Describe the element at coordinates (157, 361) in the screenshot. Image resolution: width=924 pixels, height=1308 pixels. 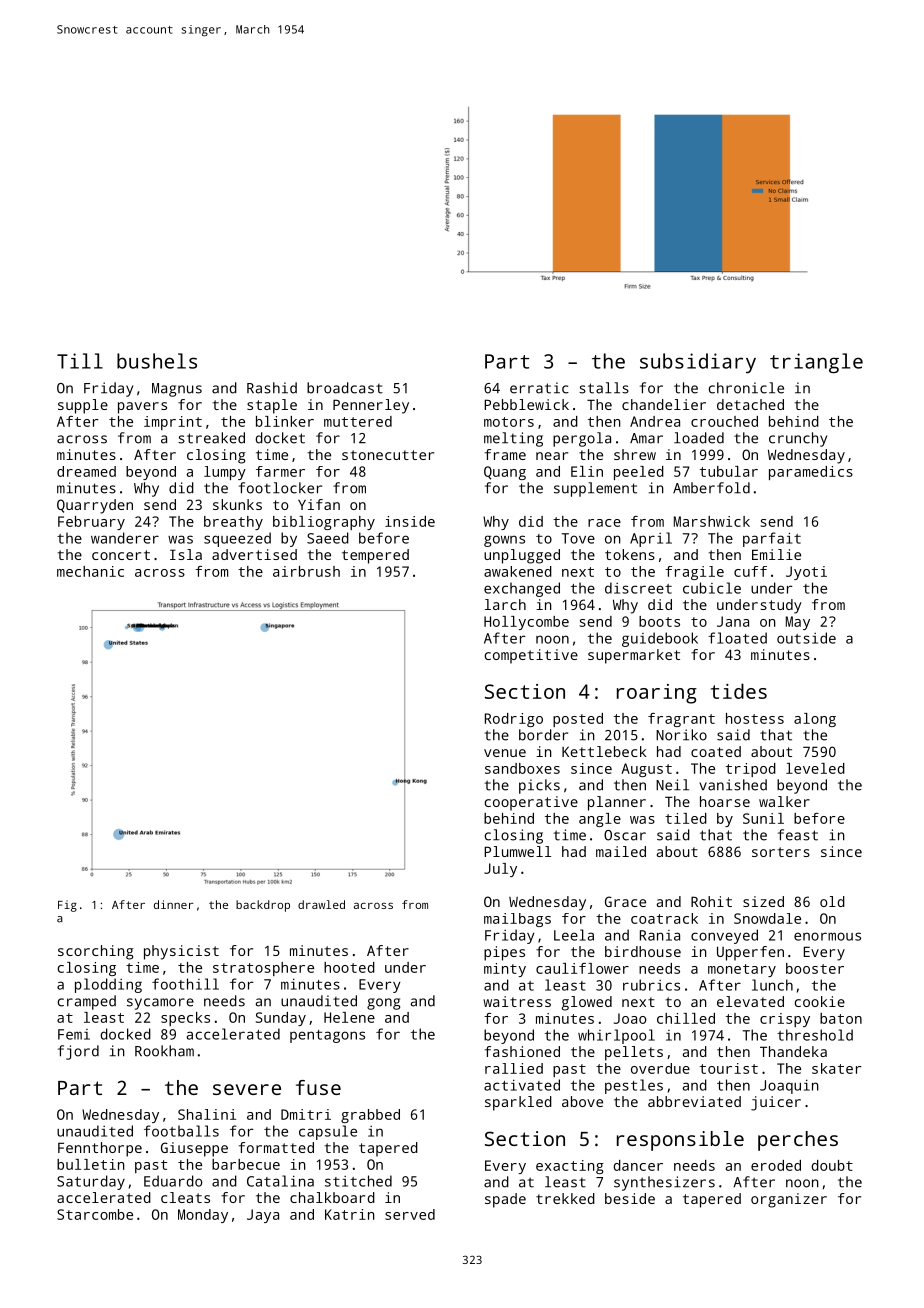
I see `bushels` at that location.
